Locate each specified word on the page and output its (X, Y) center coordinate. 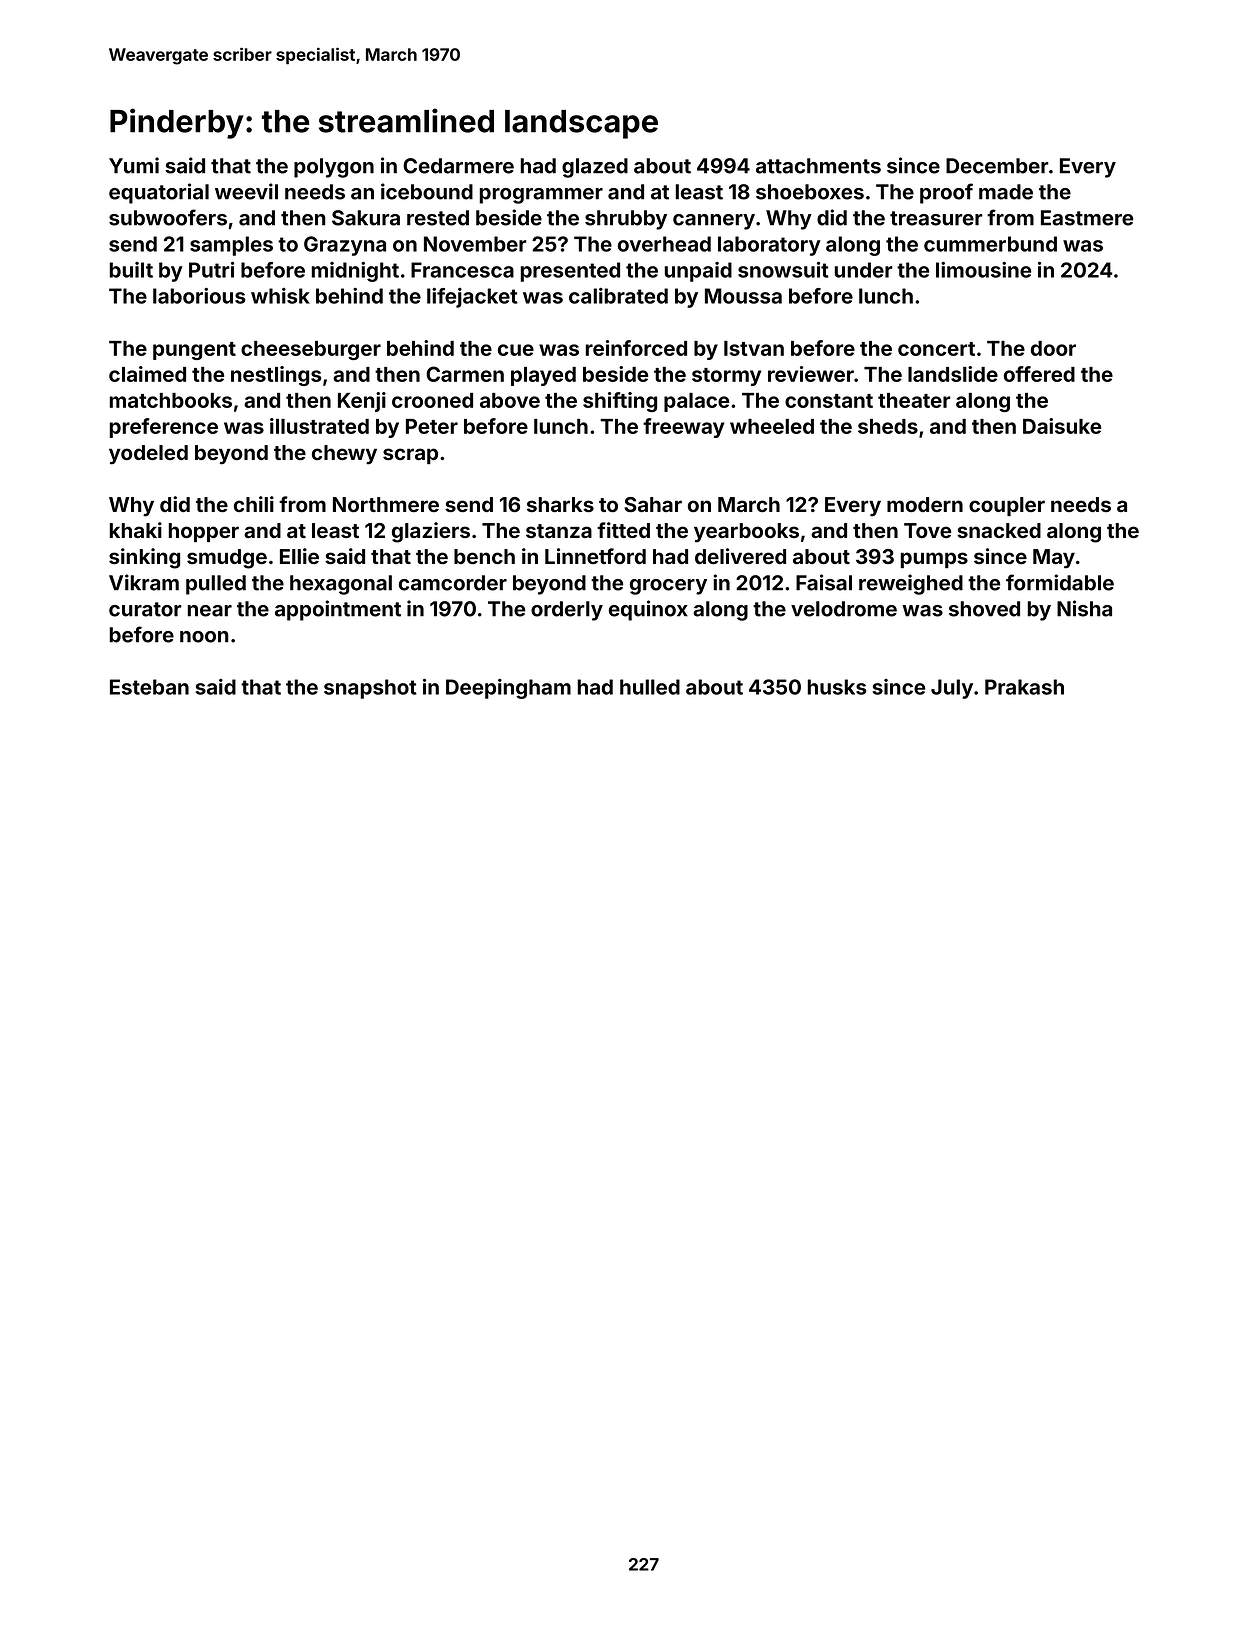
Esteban (149, 687)
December (997, 166)
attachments (818, 166)
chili (254, 504)
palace (696, 402)
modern (925, 504)
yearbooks (746, 533)
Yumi (134, 165)
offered (1039, 374)
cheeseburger (311, 350)
